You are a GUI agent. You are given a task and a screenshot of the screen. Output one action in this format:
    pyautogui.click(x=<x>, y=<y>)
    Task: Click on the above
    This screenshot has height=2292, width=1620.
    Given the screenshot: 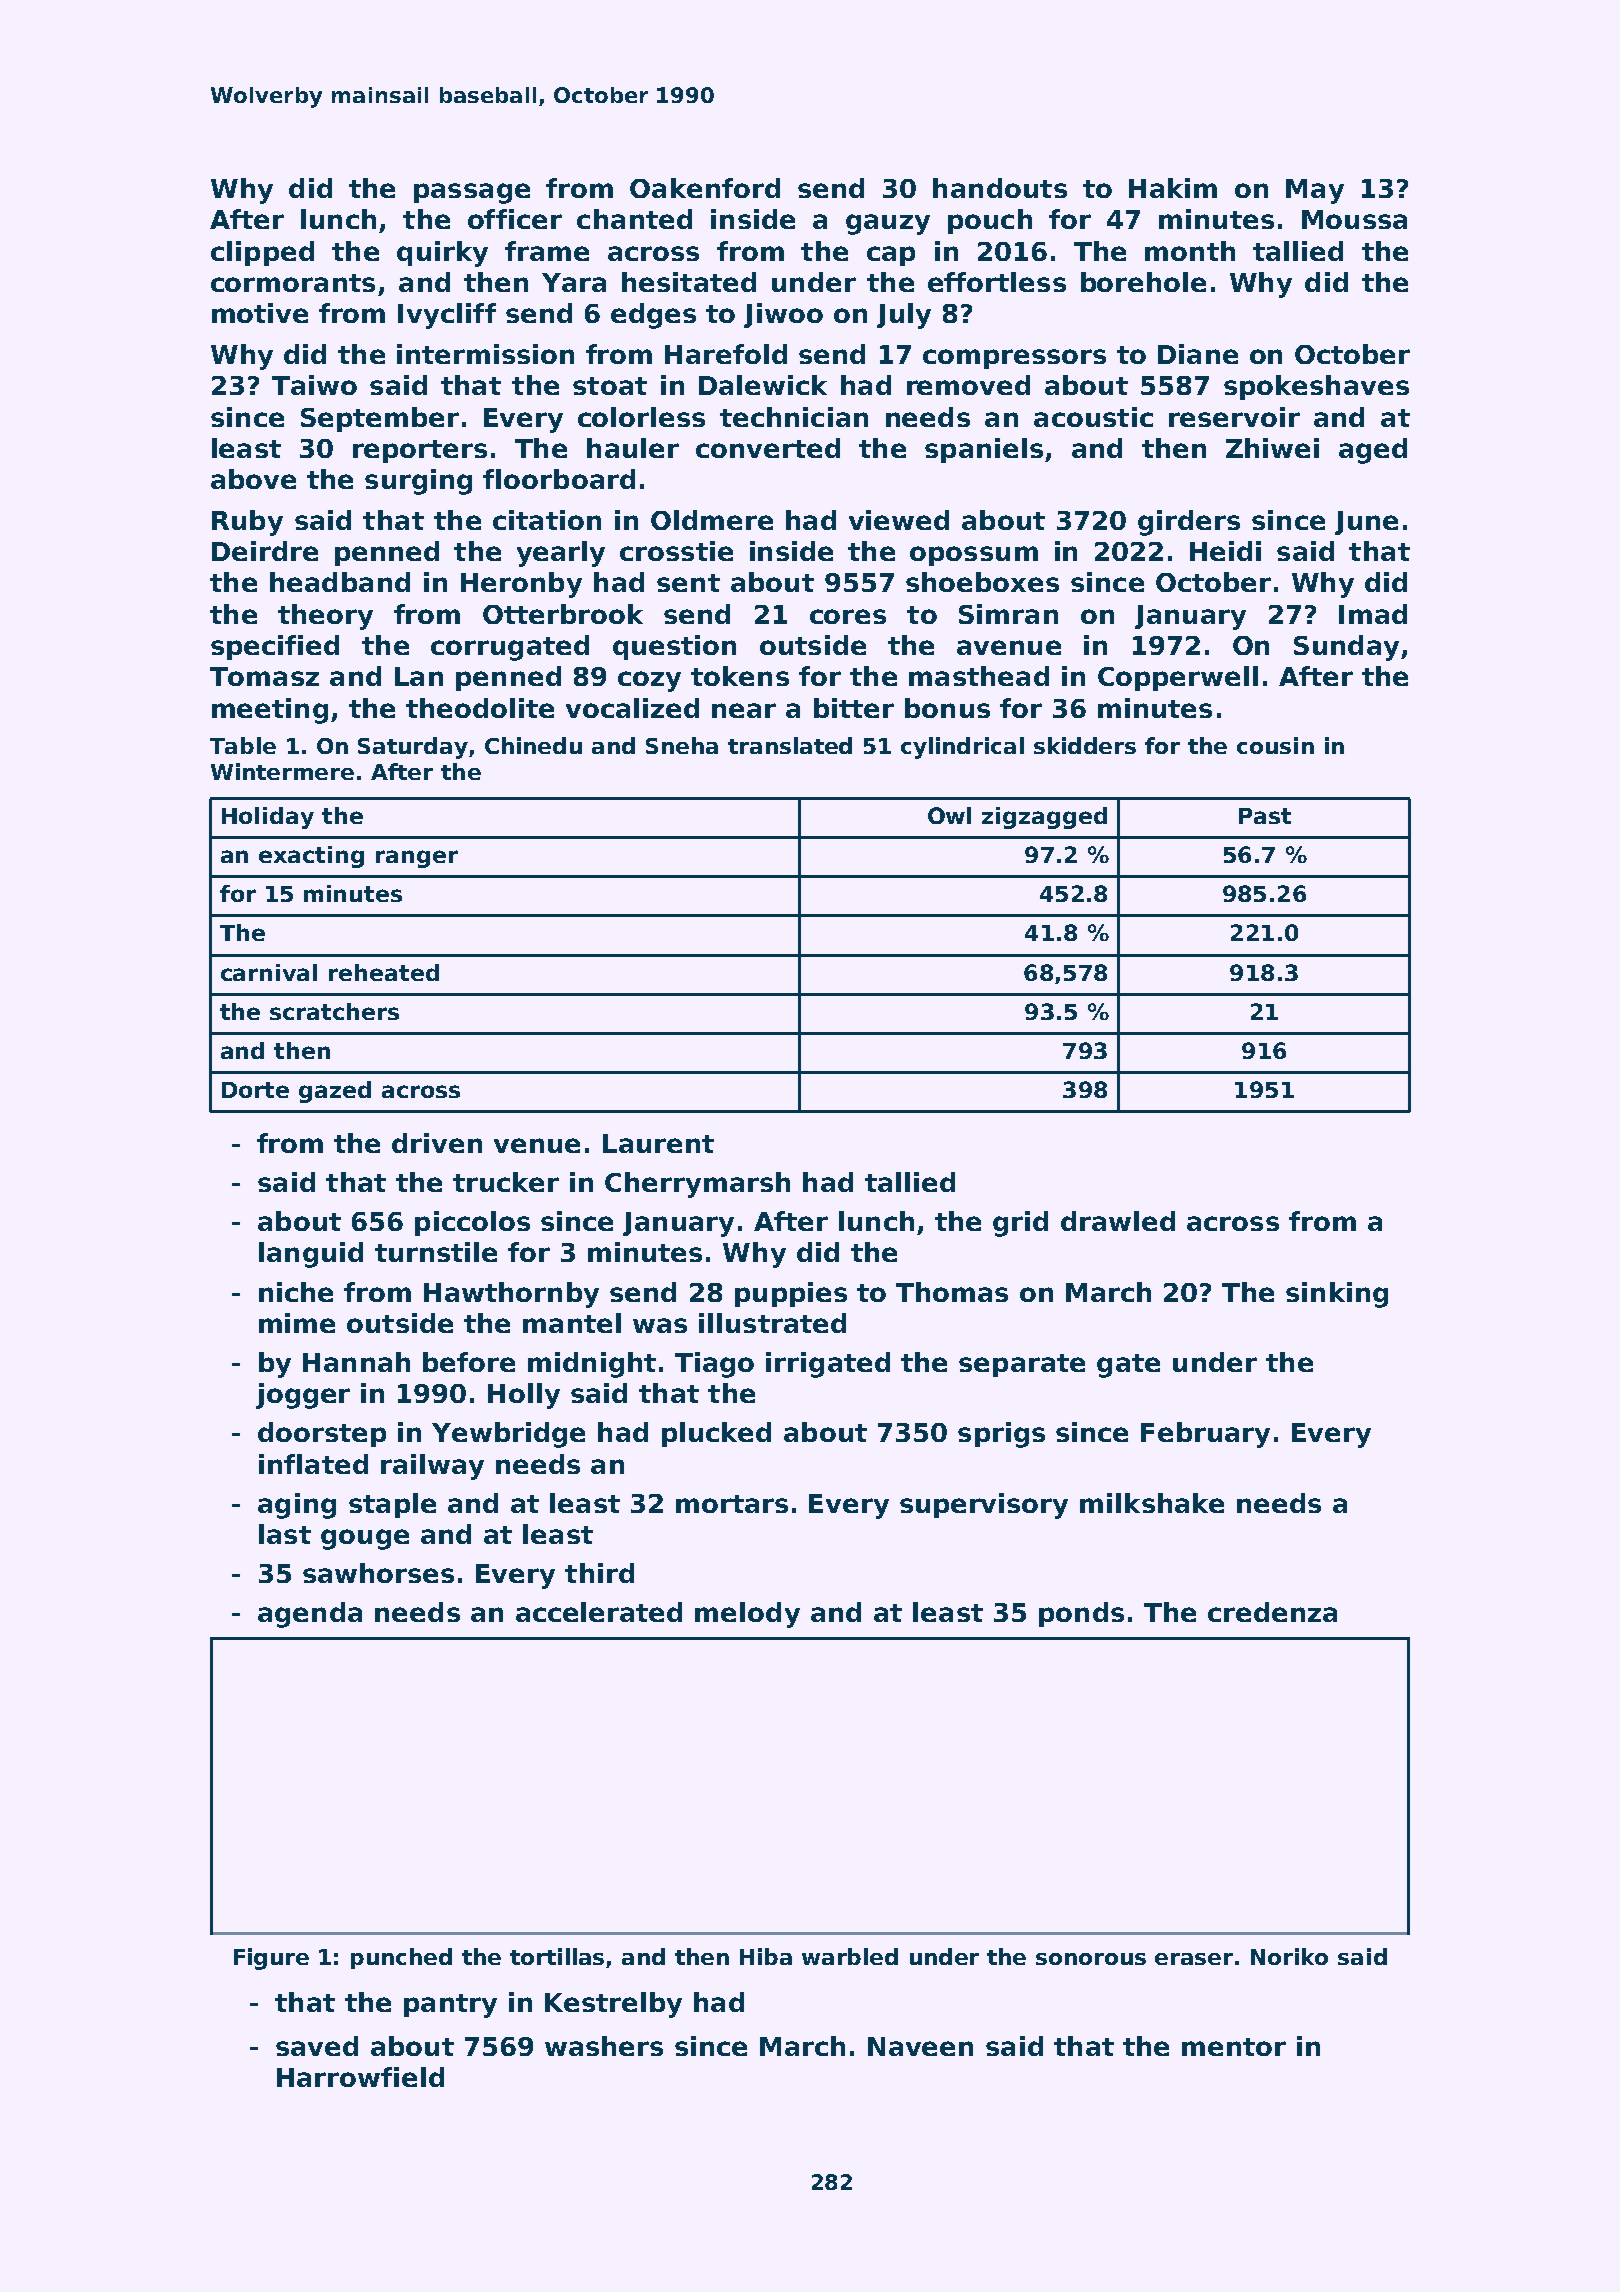 What is the action you would take?
    pyautogui.click(x=253, y=479)
